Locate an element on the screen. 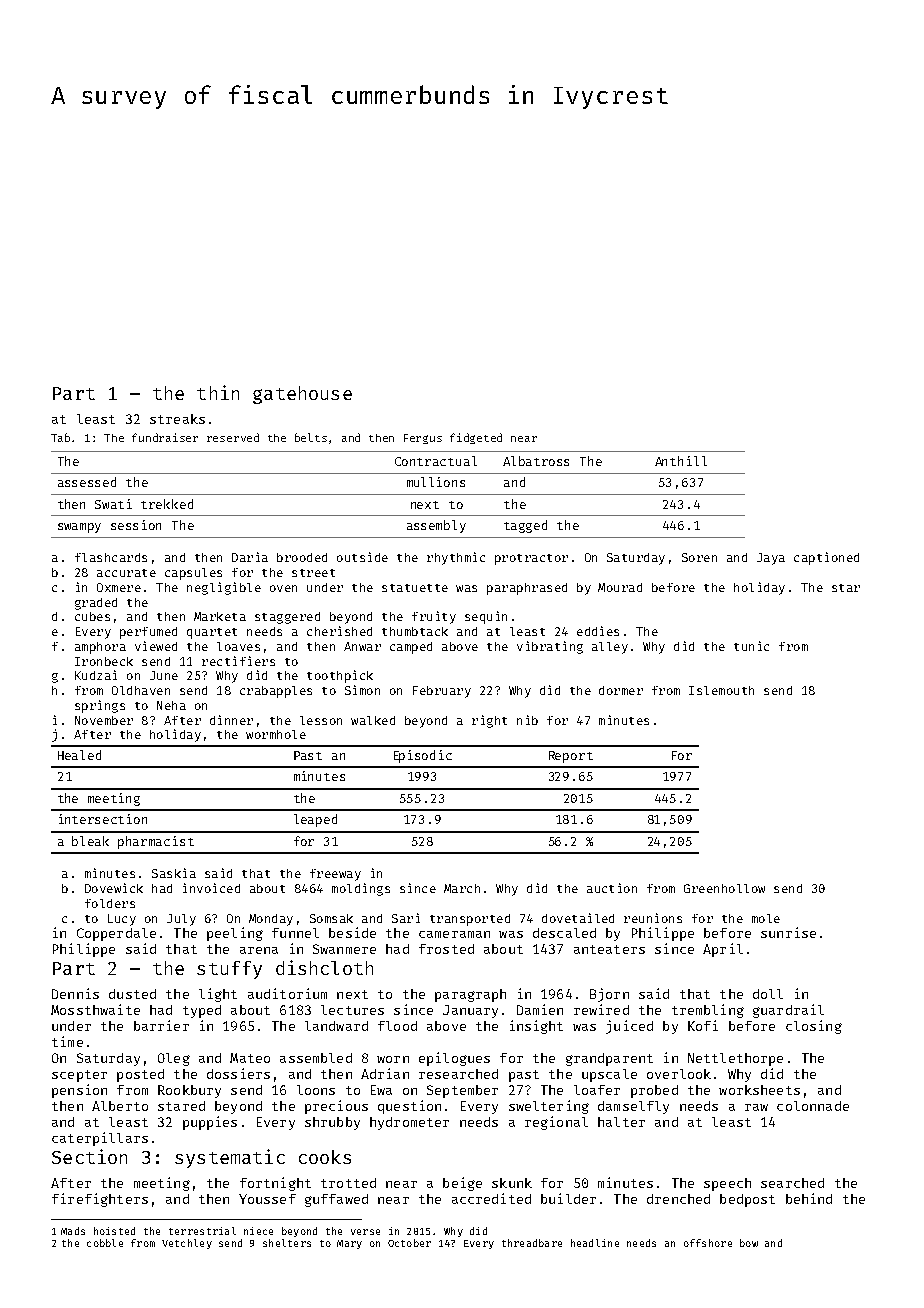  fidgeted is located at coordinates (476, 438).
